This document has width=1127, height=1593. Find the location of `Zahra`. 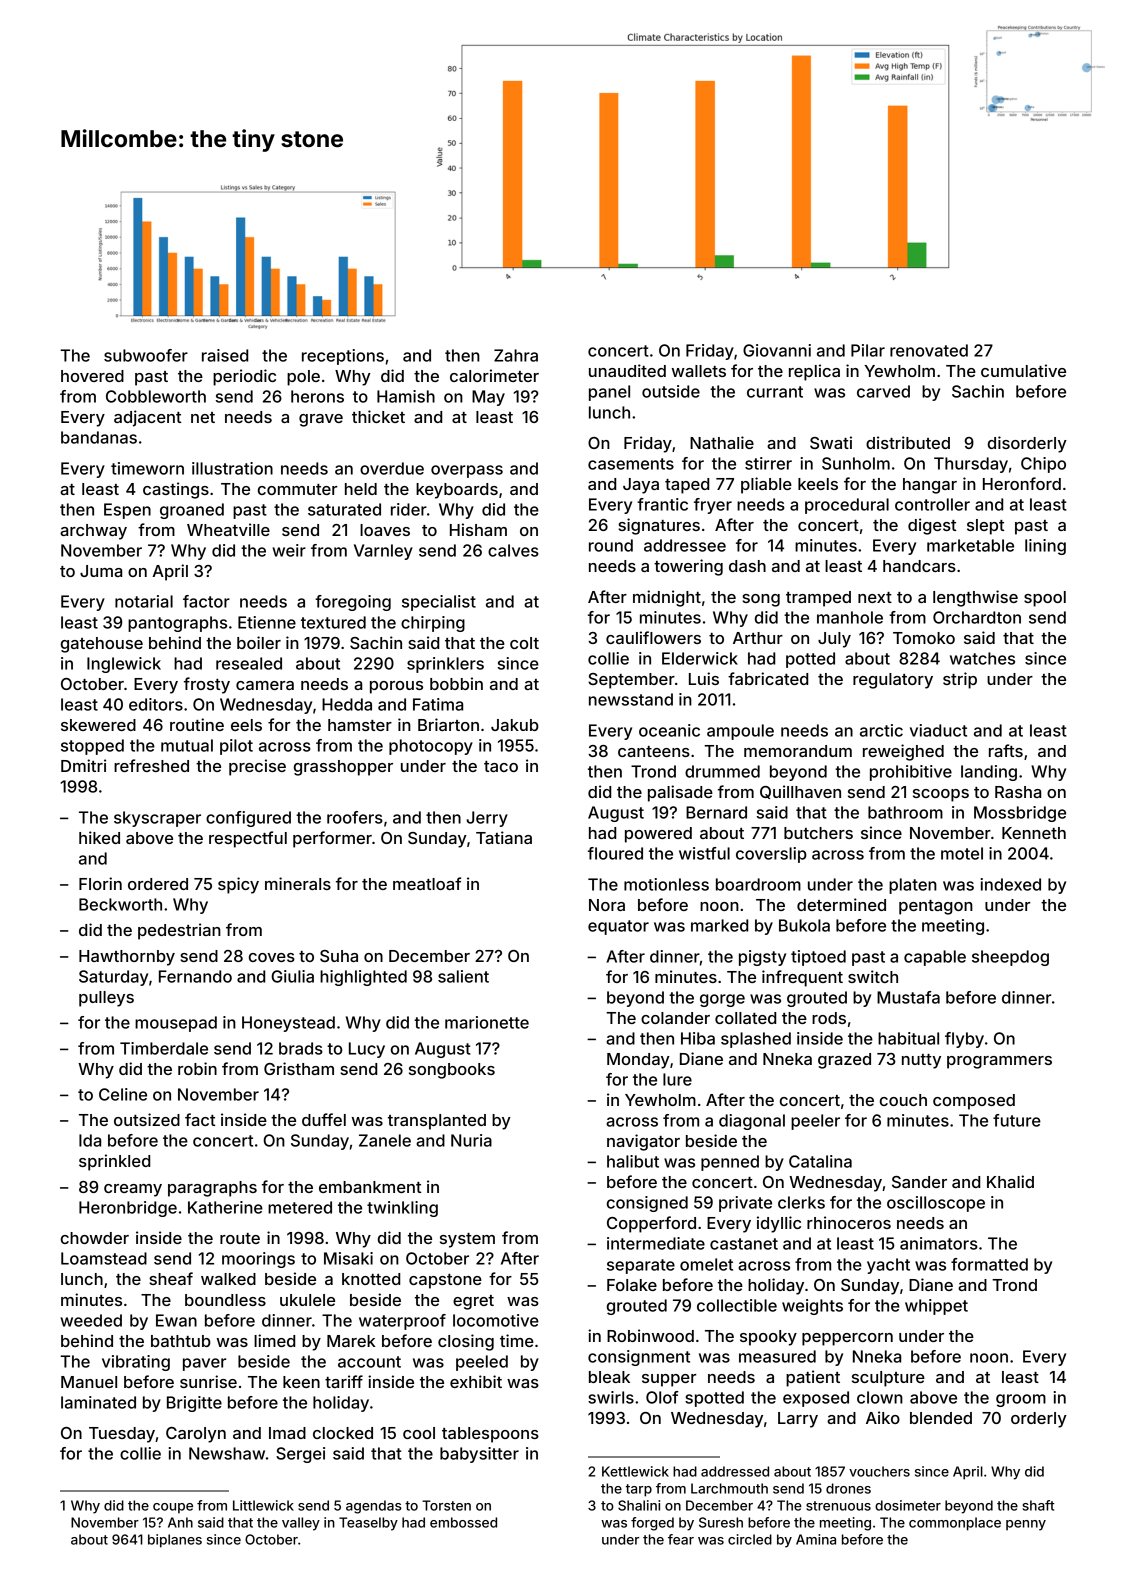

Zahra is located at coordinates (516, 355).
